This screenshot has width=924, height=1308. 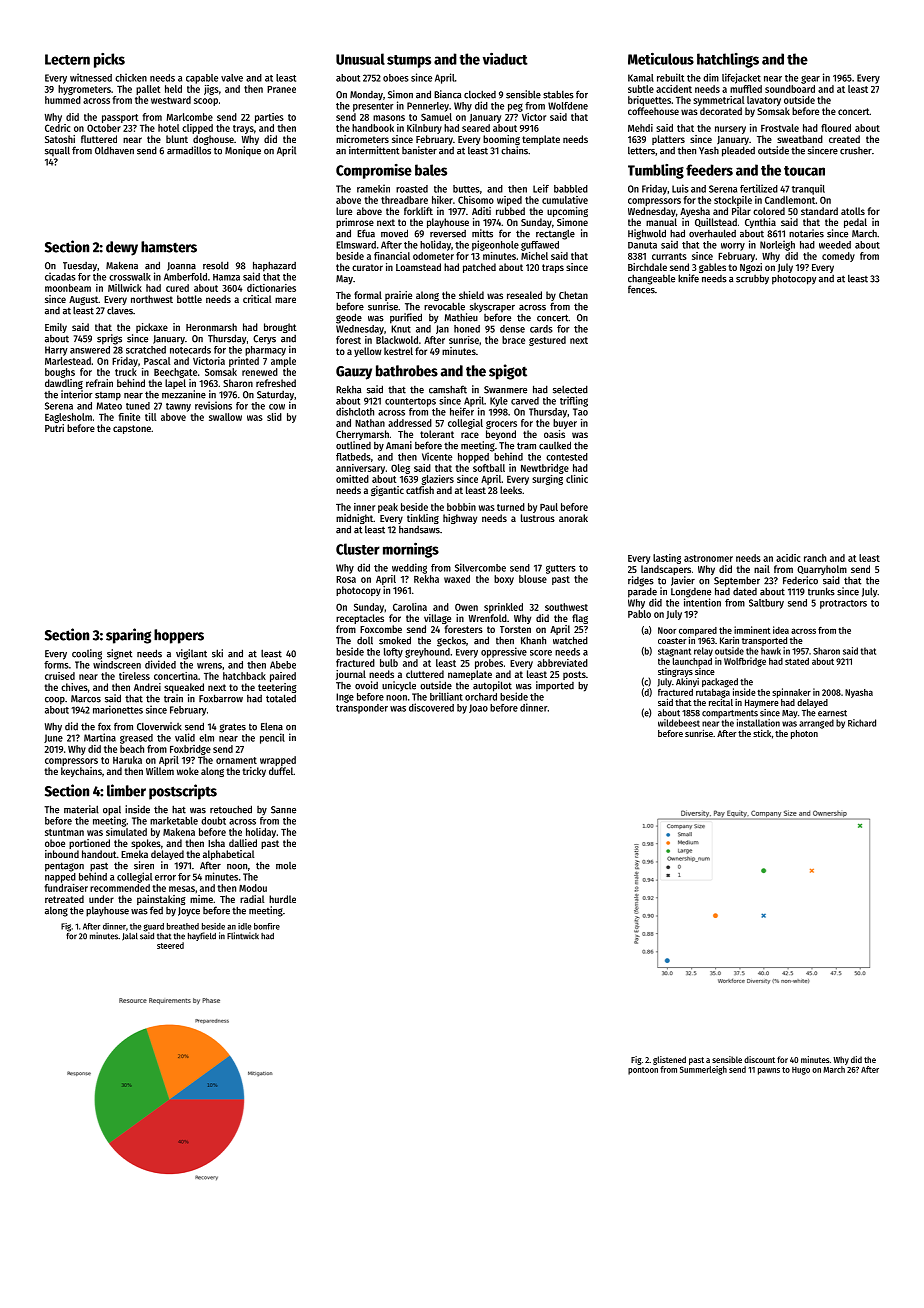 I want to click on banister, so click(x=419, y=150).
